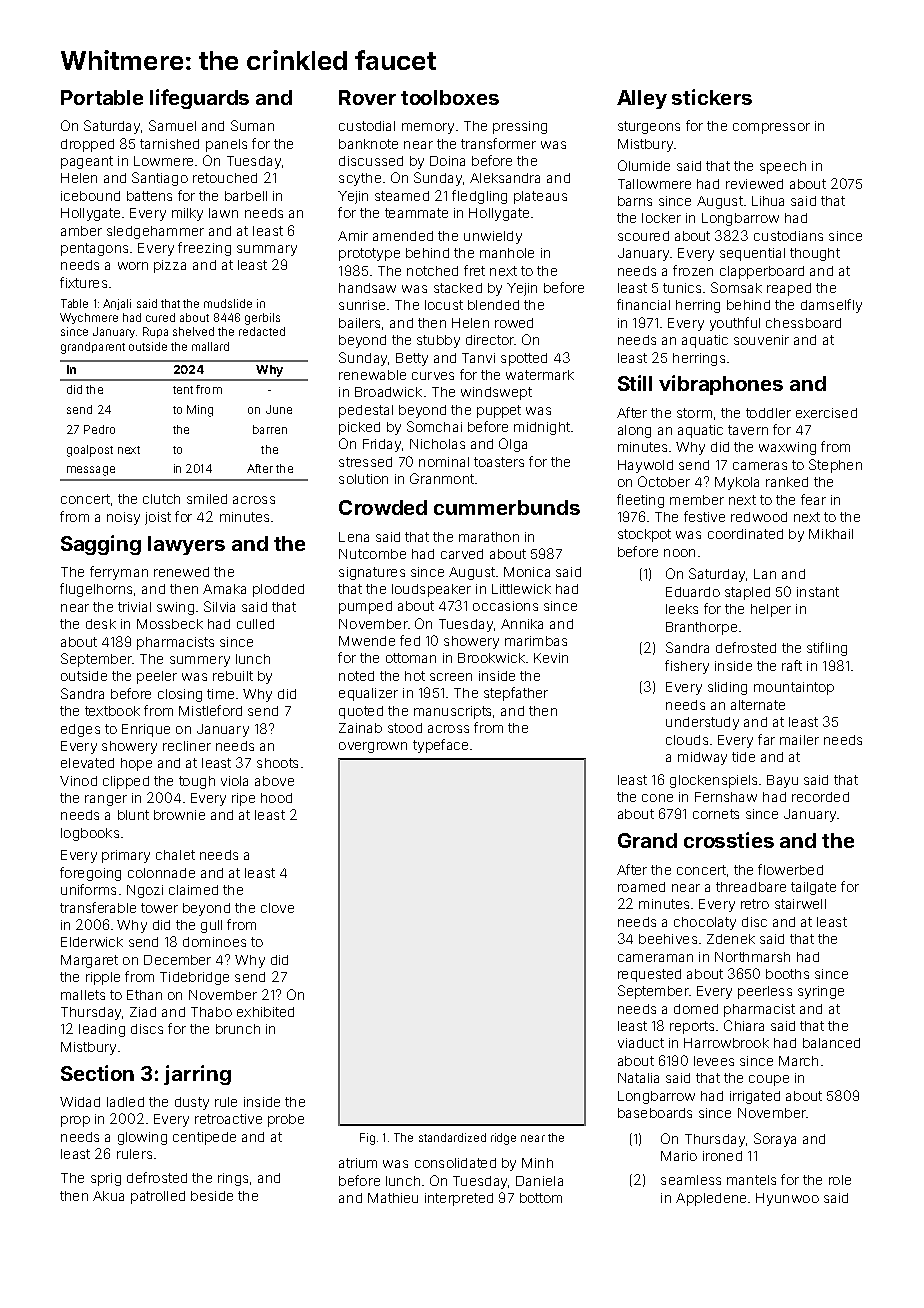  I want to click on Crowded, so click(383, 507).
